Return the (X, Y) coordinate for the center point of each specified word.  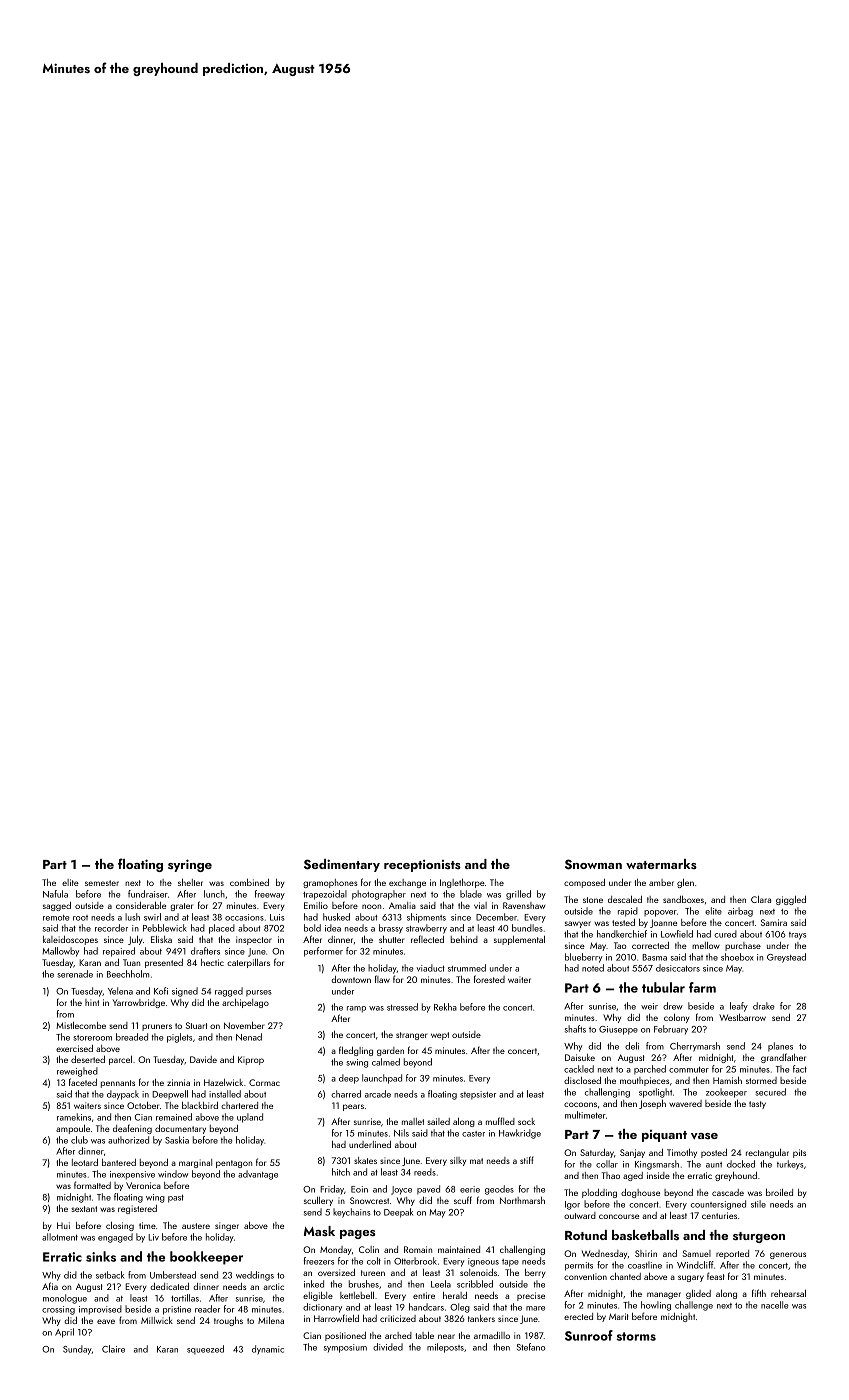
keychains (352, 1213)
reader (207, 1309)
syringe (190, 865)
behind (464, 939)
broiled (779, 1192)
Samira (774, 922)
